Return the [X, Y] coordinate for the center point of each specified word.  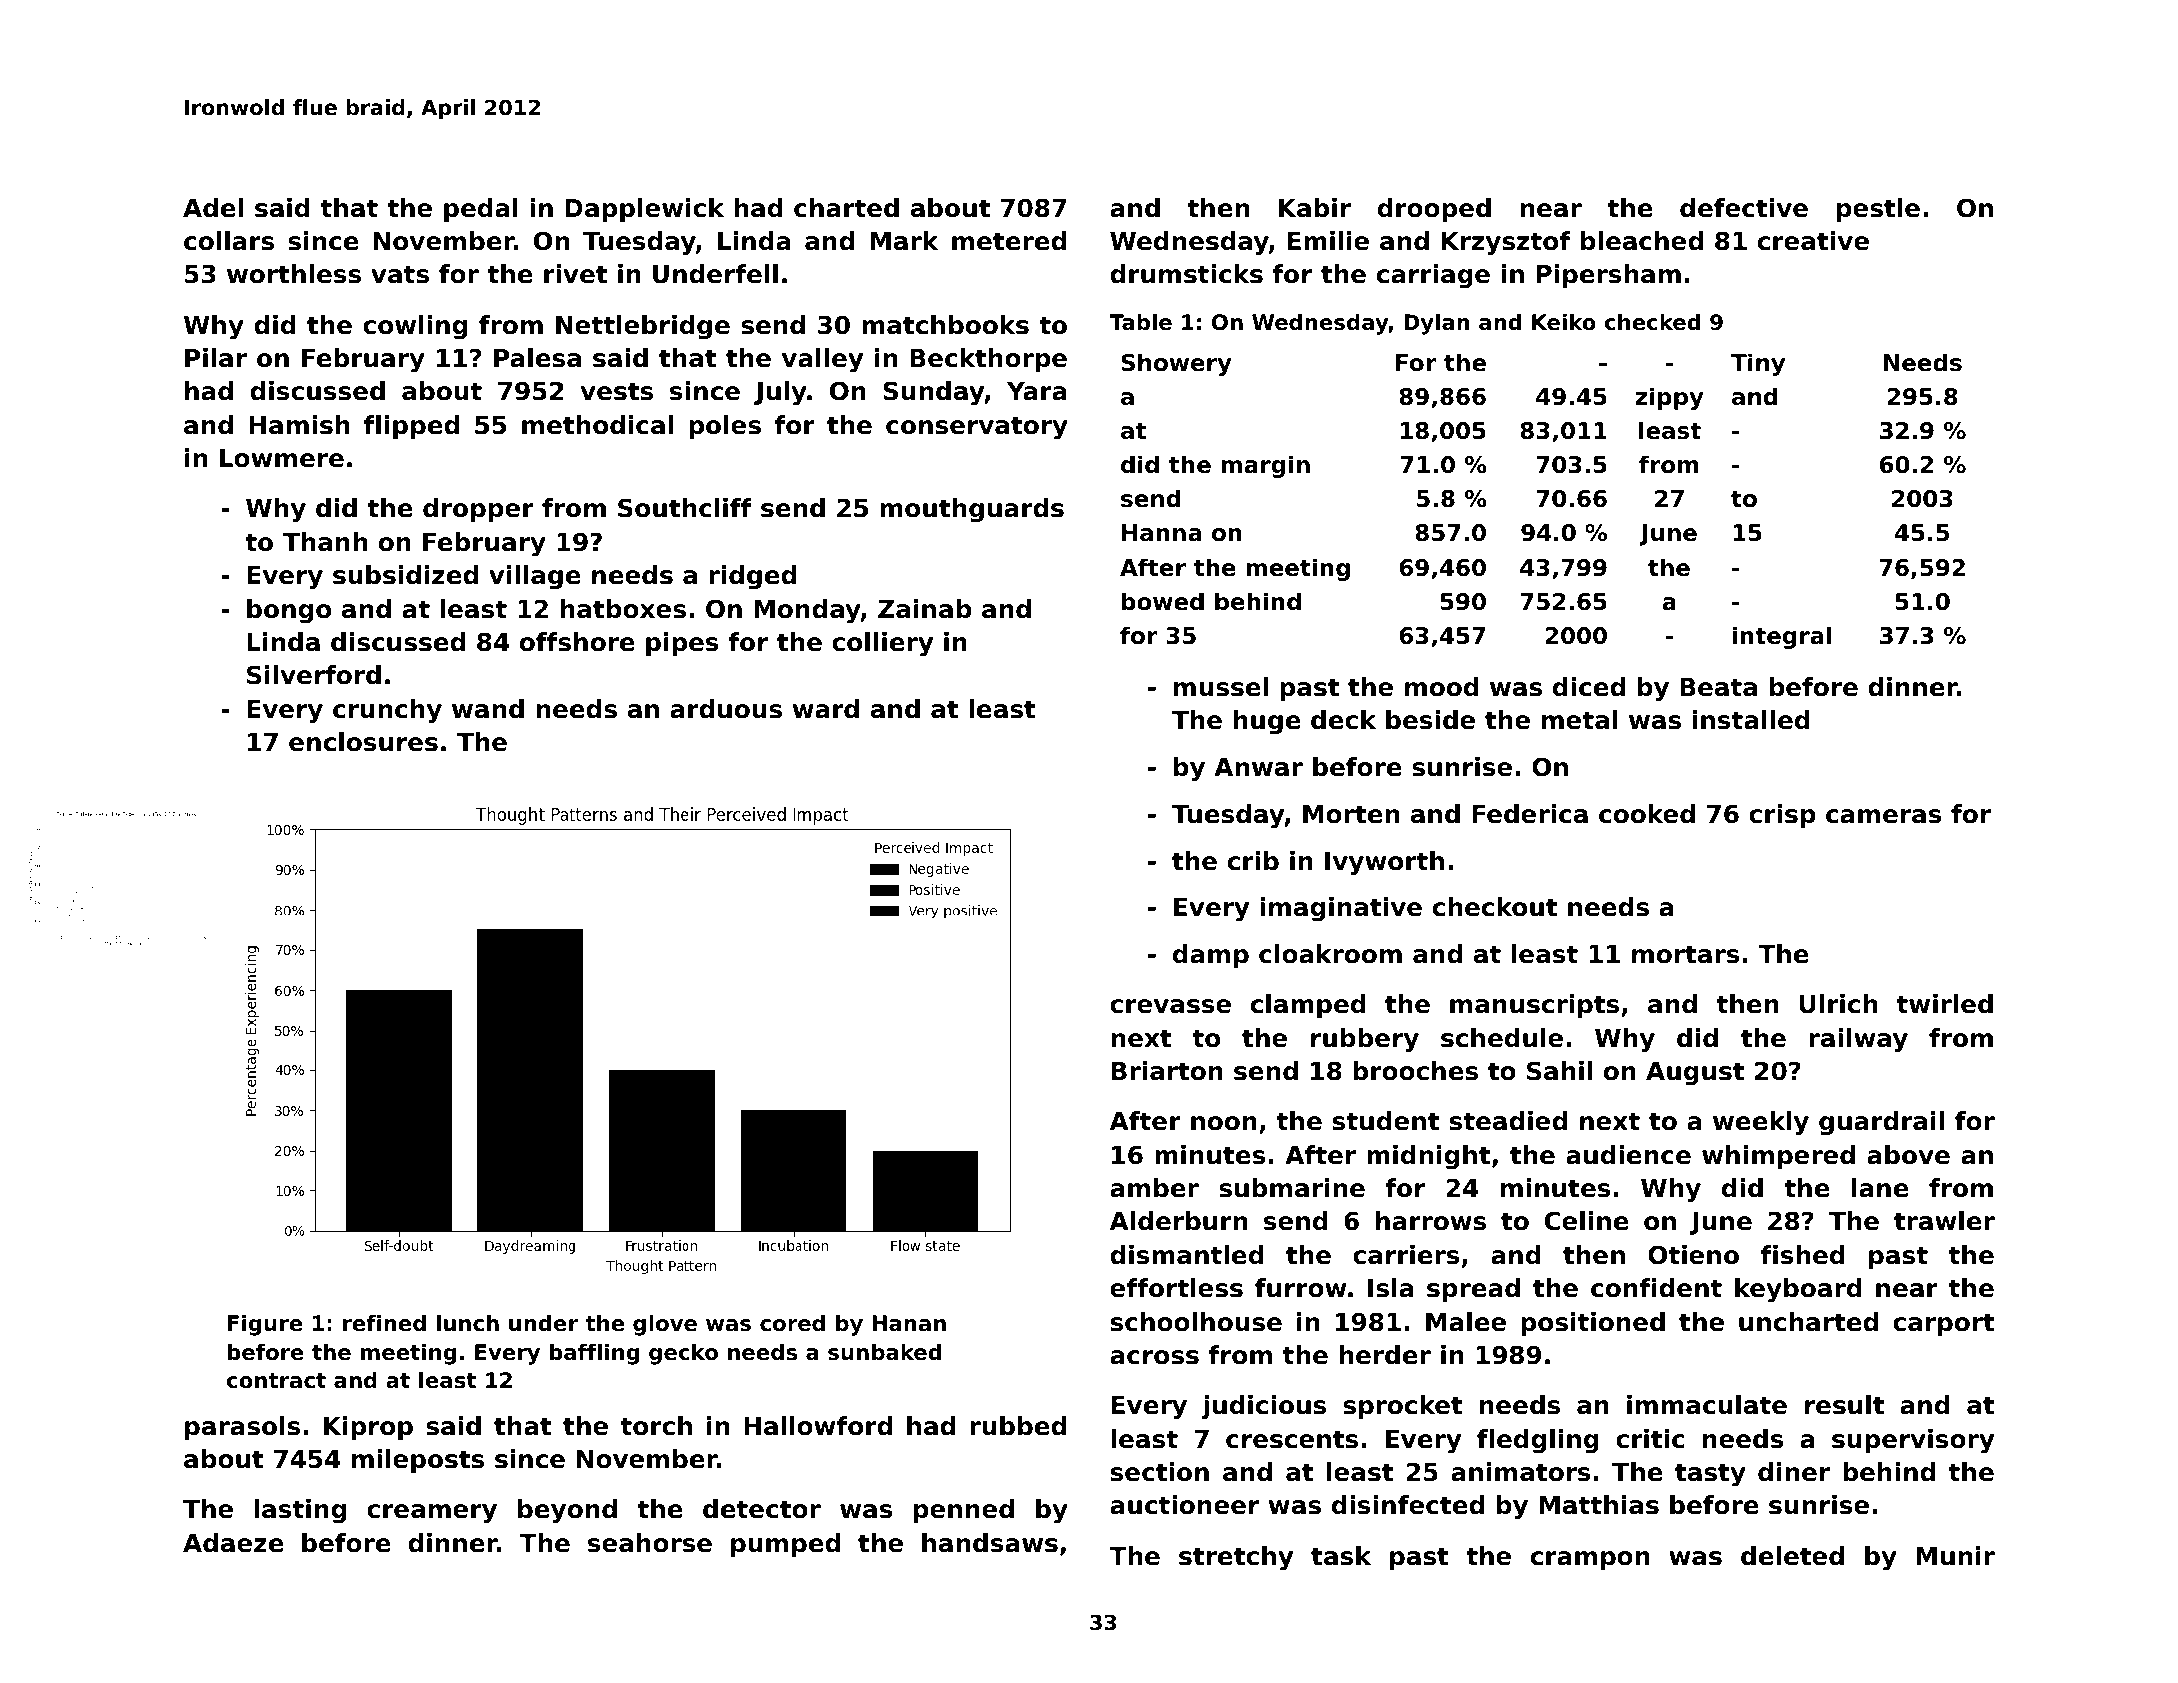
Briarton [1167, 1071]
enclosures [363, 742]
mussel [1221, 687]
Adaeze [233, 1543]
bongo [289, 611]
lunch [468, 1323]
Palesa [537, 358]
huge [1267, 722]
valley [822, 360]
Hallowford [818, 1426]
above [1908, 1155]
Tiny [1758, 364]
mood [1442, 687]
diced [1589, 687]
